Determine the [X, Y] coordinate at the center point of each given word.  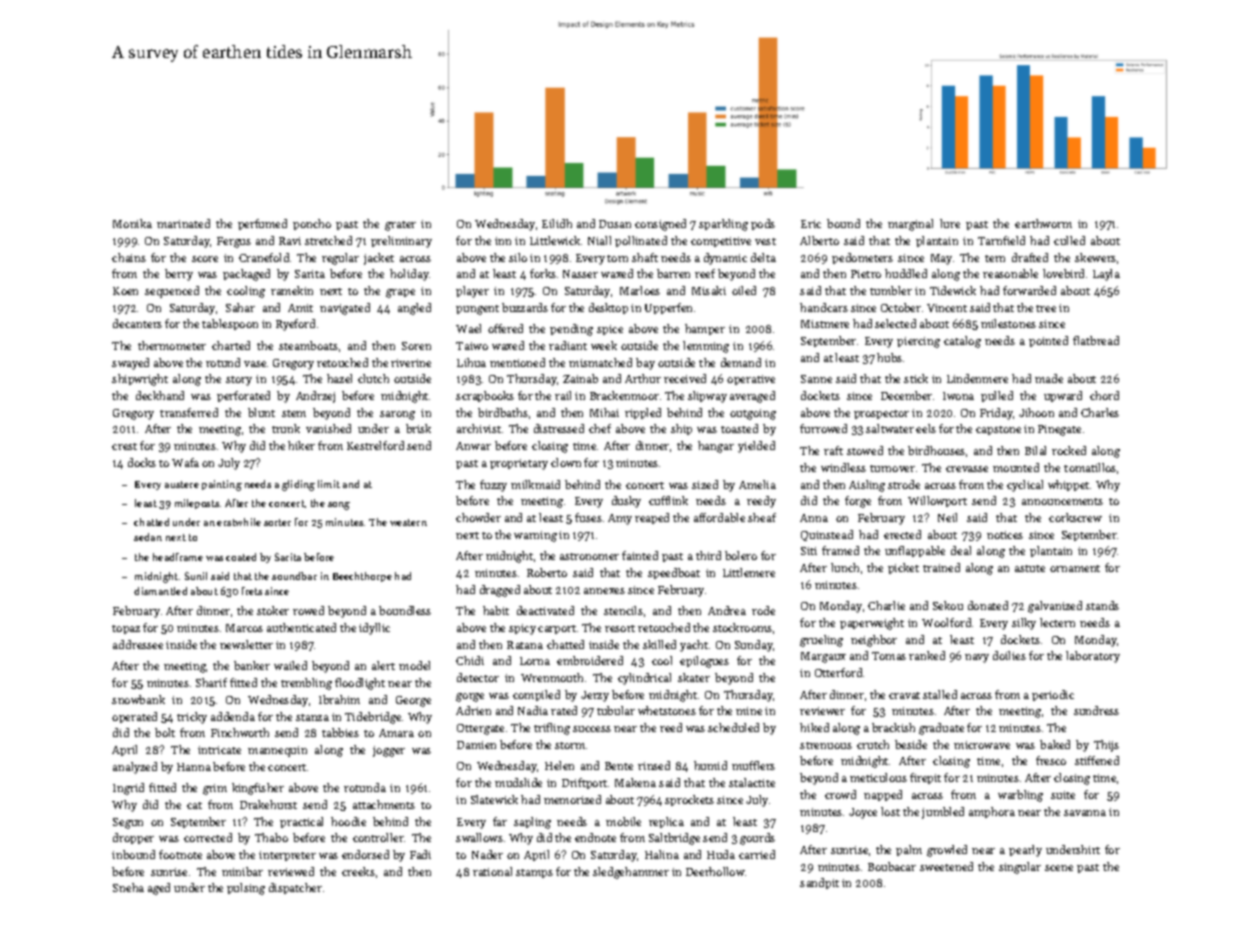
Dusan [615, 224]
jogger [389, 751]
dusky [626, 502]
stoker [273, 610]
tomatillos [1090, 467]
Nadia [533, 710]
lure [950, 223]
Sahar [240, 307]
